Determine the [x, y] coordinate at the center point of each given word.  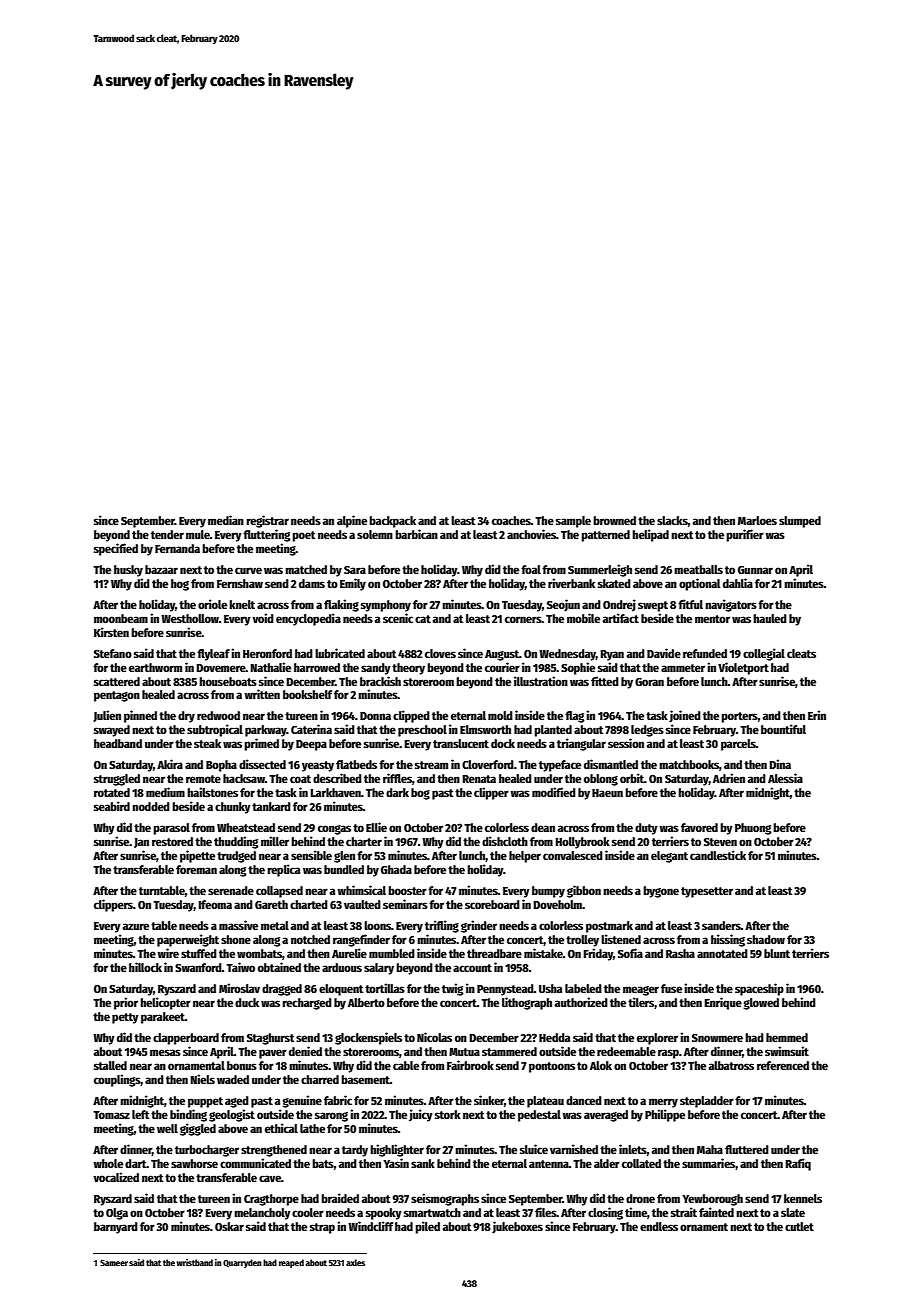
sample [573, 522]
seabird [112, 806]
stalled [110, 1065]
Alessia [785, 778]
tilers [641, 1002]
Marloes [757, 520]
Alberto [366, 1002]
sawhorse [194, 1163]
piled [427, 1227]
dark [397, 792]
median [226, 520]
